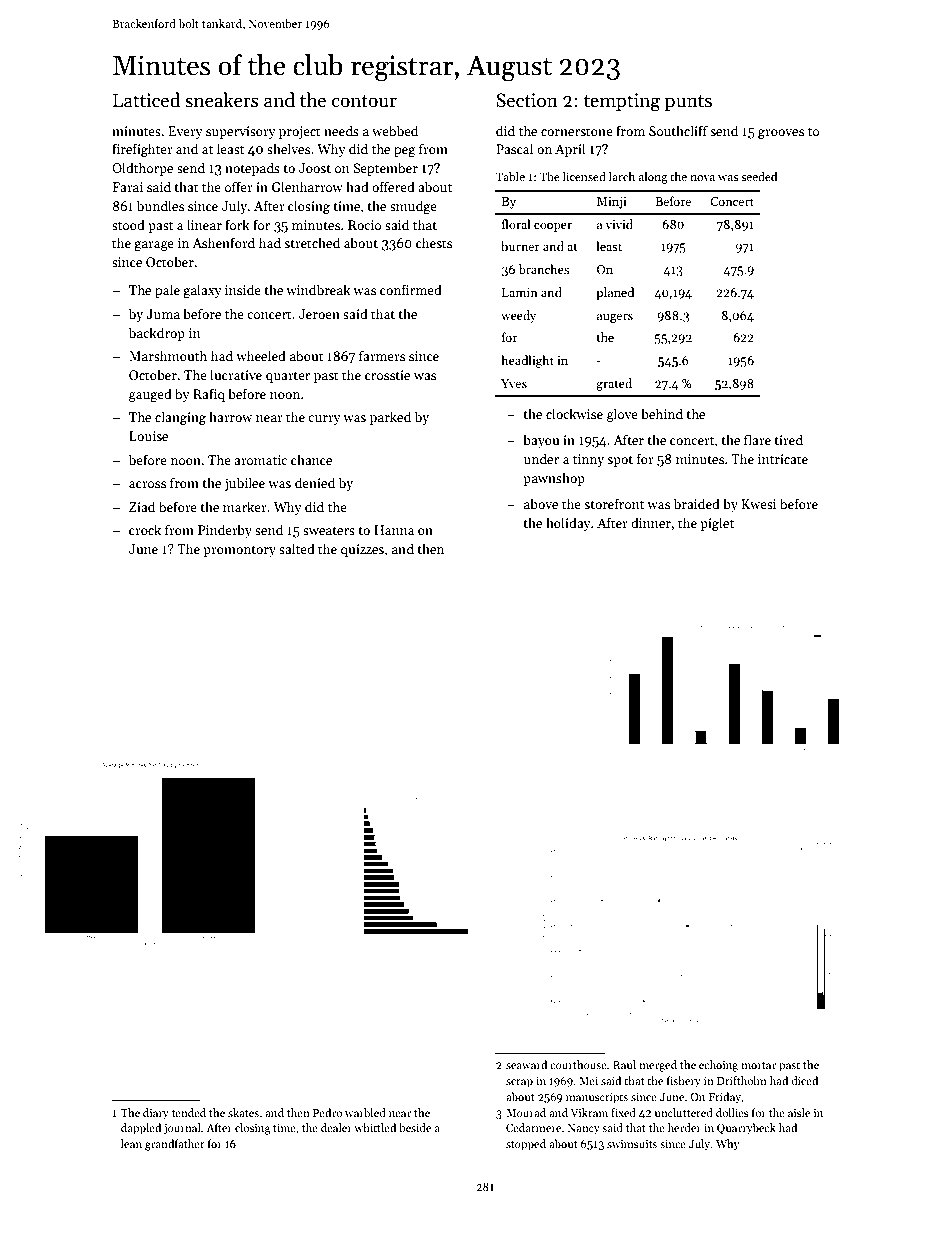 This document has height=1233, width=952. Describe the element at coordinates (261, 355) in the document. I see `wheeled` at that location.
